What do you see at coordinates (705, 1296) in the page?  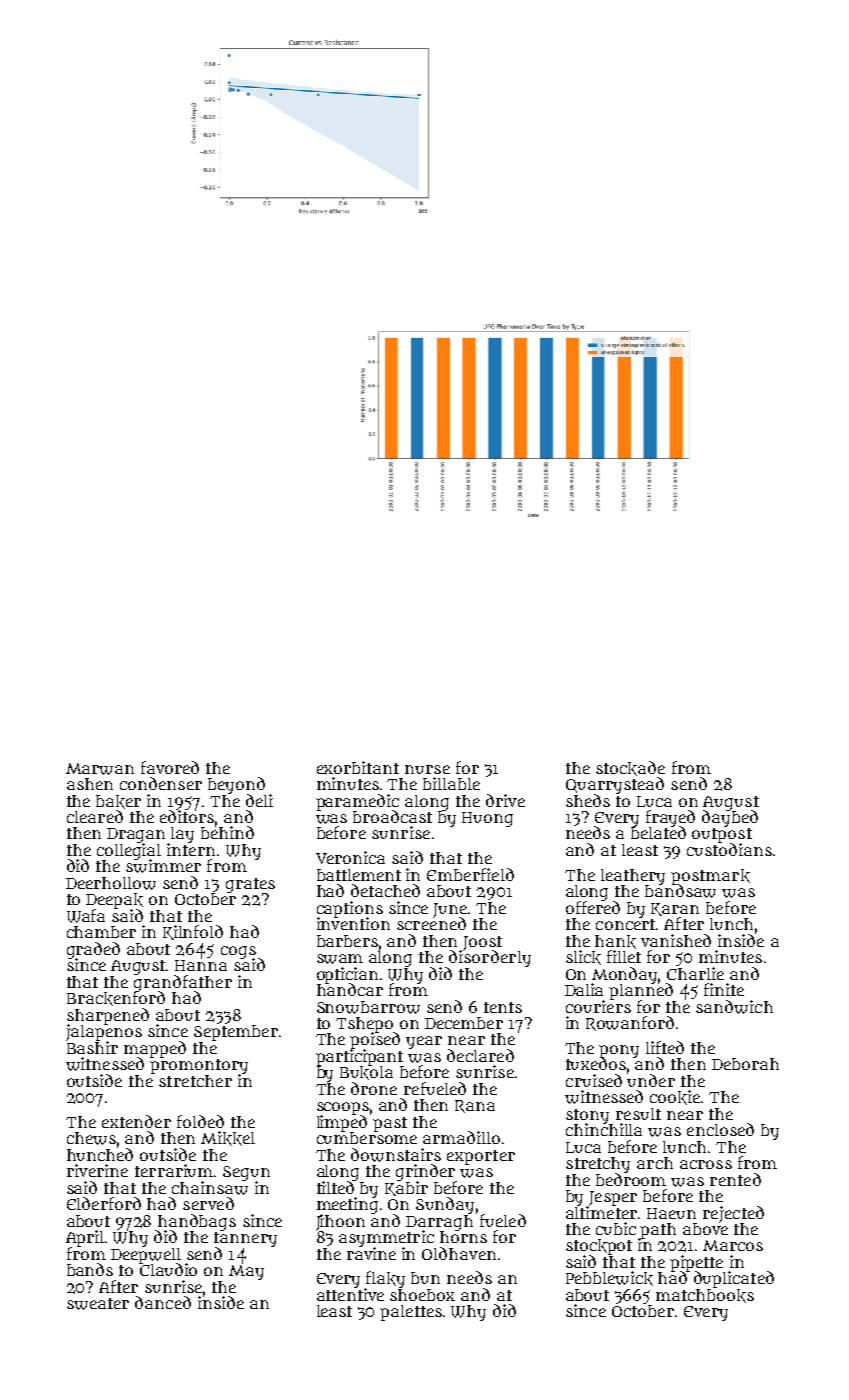 I see `matchbooks` at bounding box center [705, 1296].
